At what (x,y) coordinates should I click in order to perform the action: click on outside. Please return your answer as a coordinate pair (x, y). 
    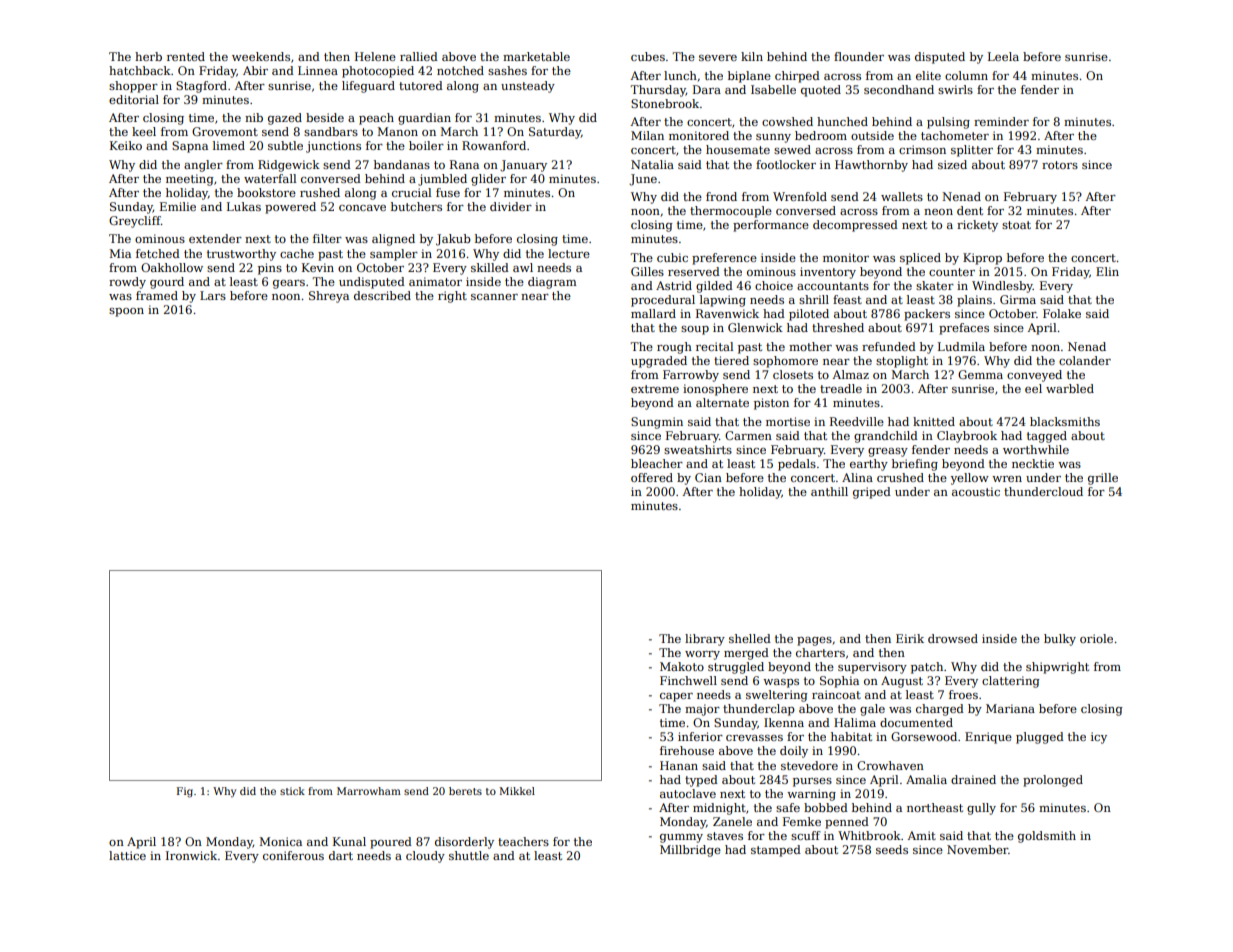
    Looking at the image, I should click on (872, 135).
